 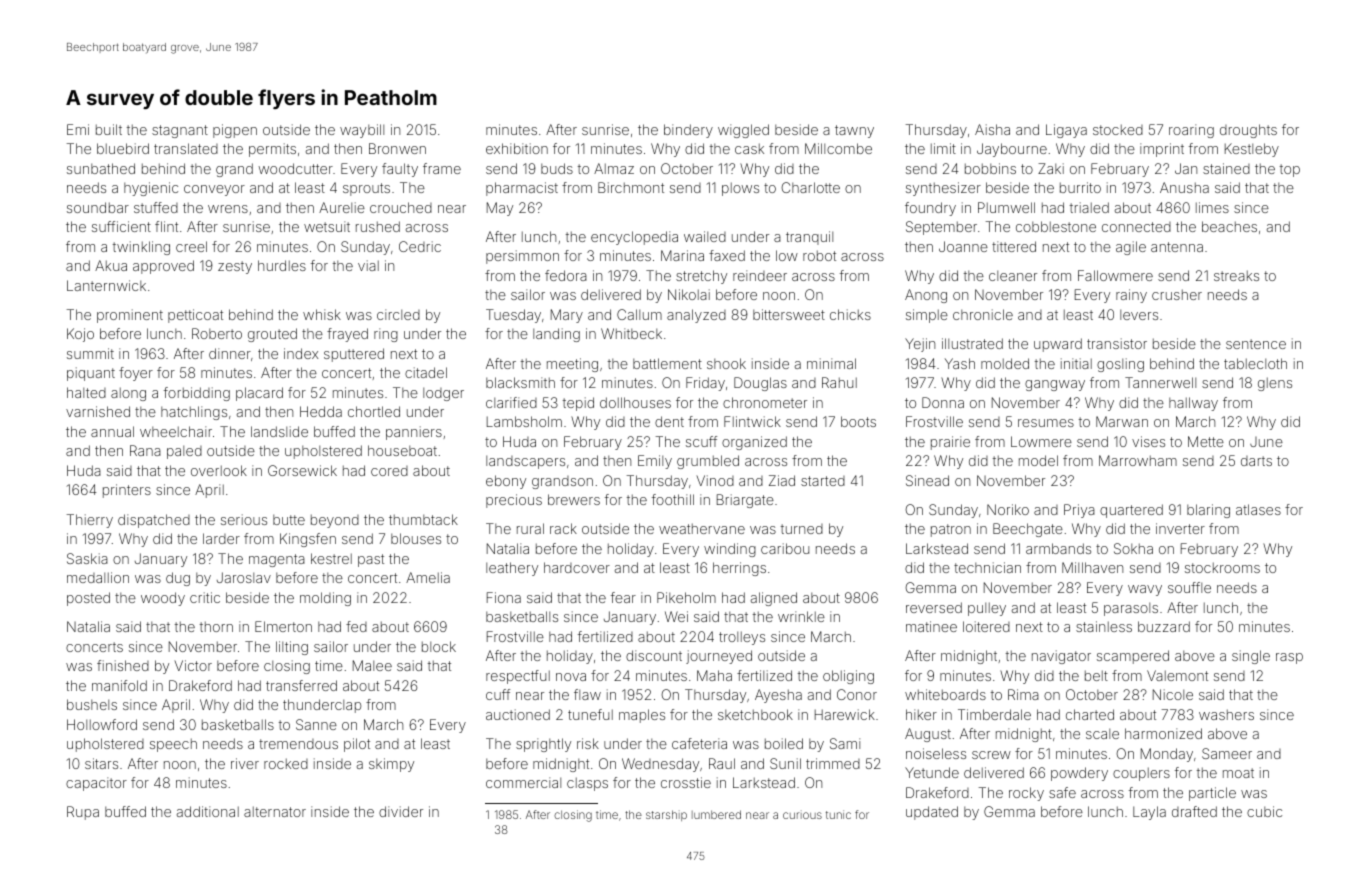 I want to click on dent, so click(x=669, y=421).
